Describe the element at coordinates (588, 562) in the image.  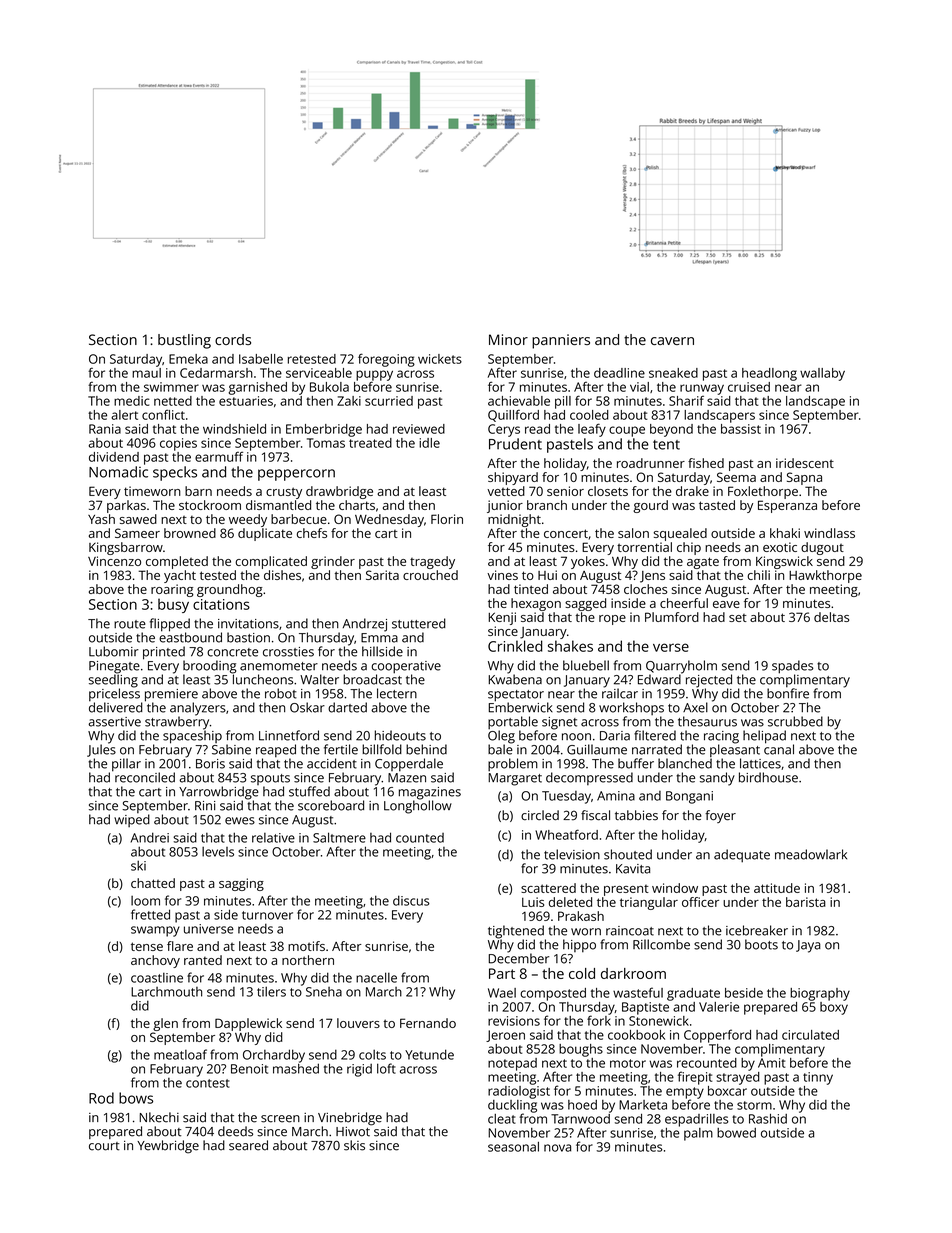
I see `yokes` at that location.
